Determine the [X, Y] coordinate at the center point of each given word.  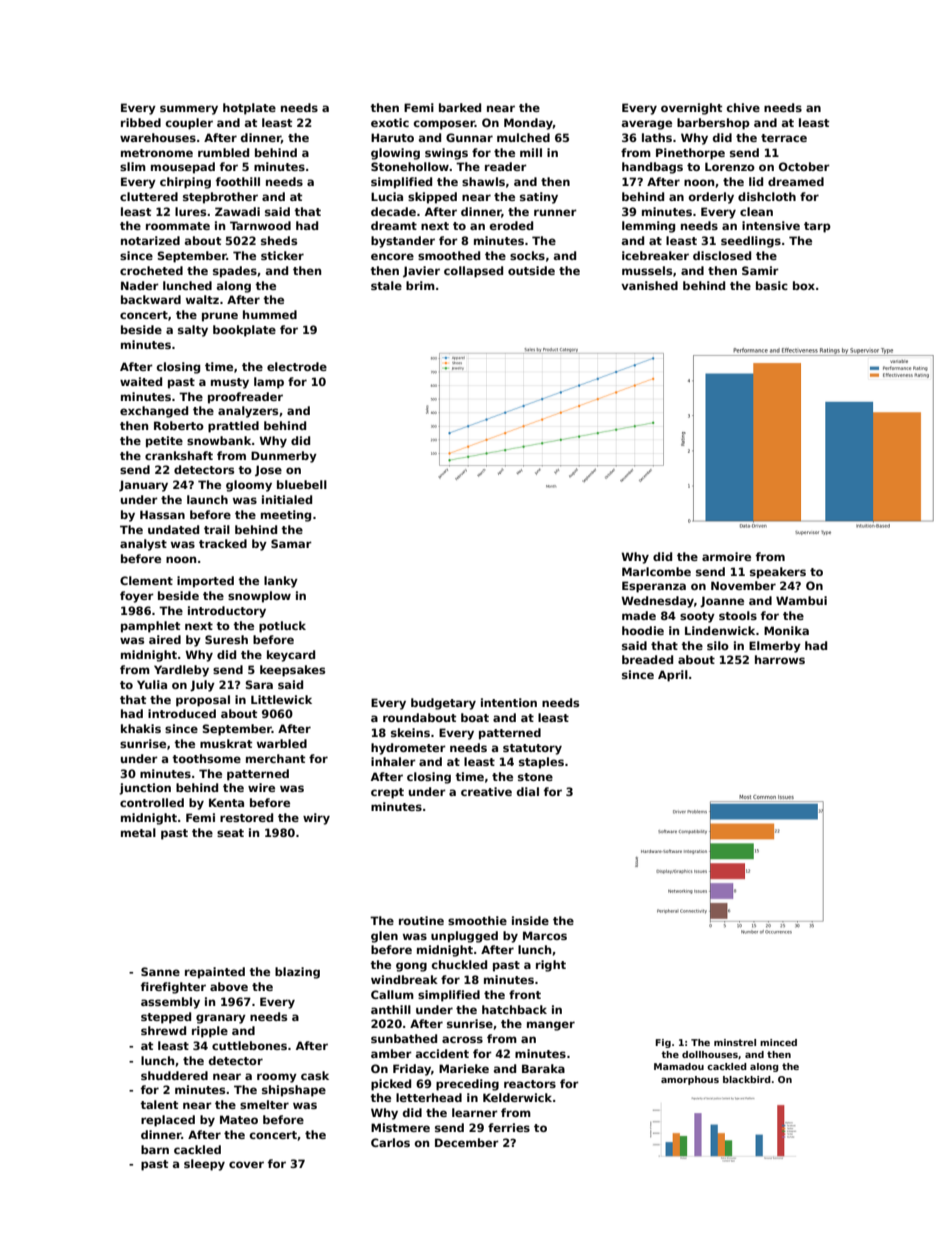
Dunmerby [284, 457]
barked [460, 107]
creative [486, 791]
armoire [726, 556]
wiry [316, 819]
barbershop [713, 124]
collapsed [473, 272]
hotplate [249, 109]
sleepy [204, 1165]
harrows [780, 659]
